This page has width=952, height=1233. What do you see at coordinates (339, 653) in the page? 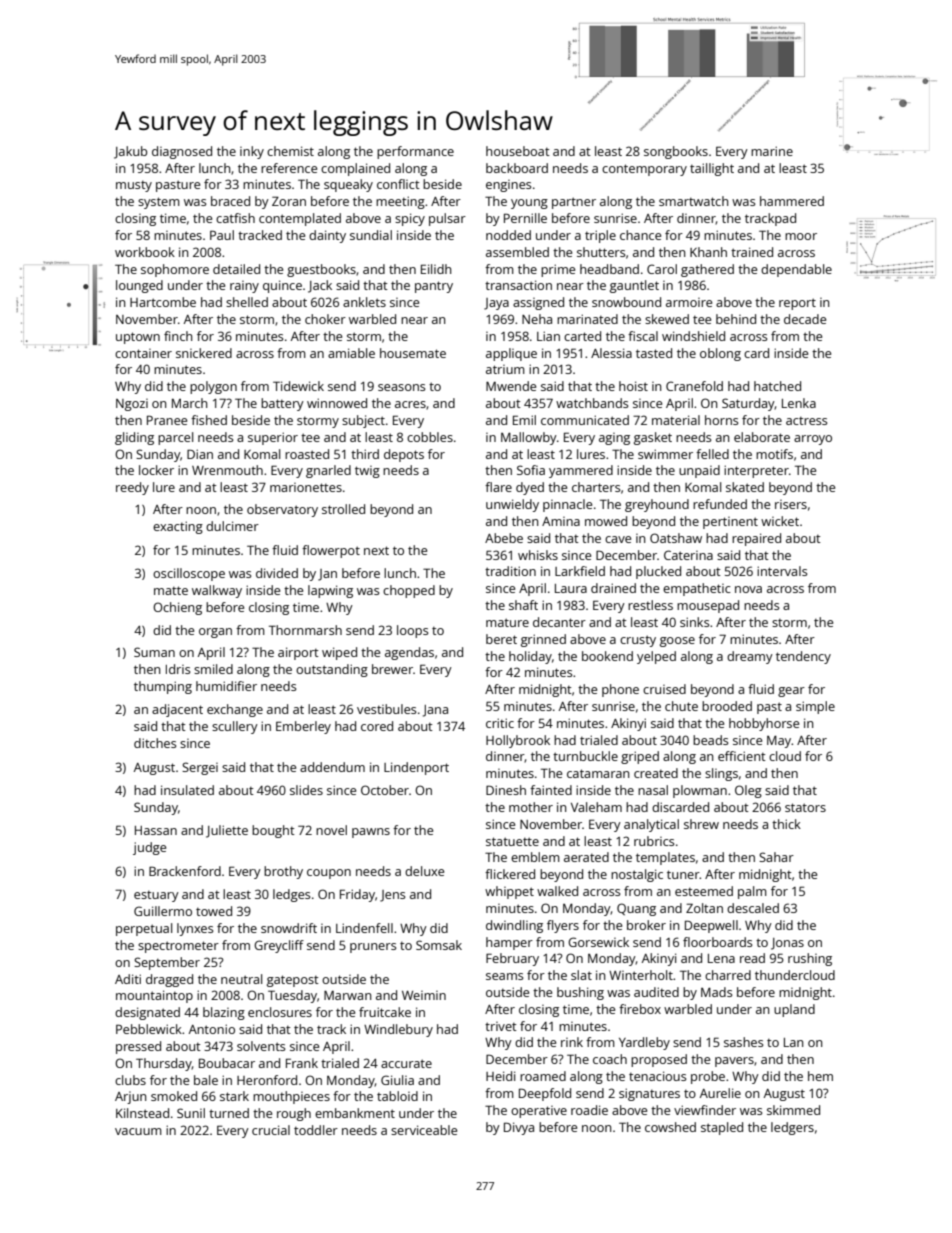
I see `wiped` at bounding box center [339, 653].
